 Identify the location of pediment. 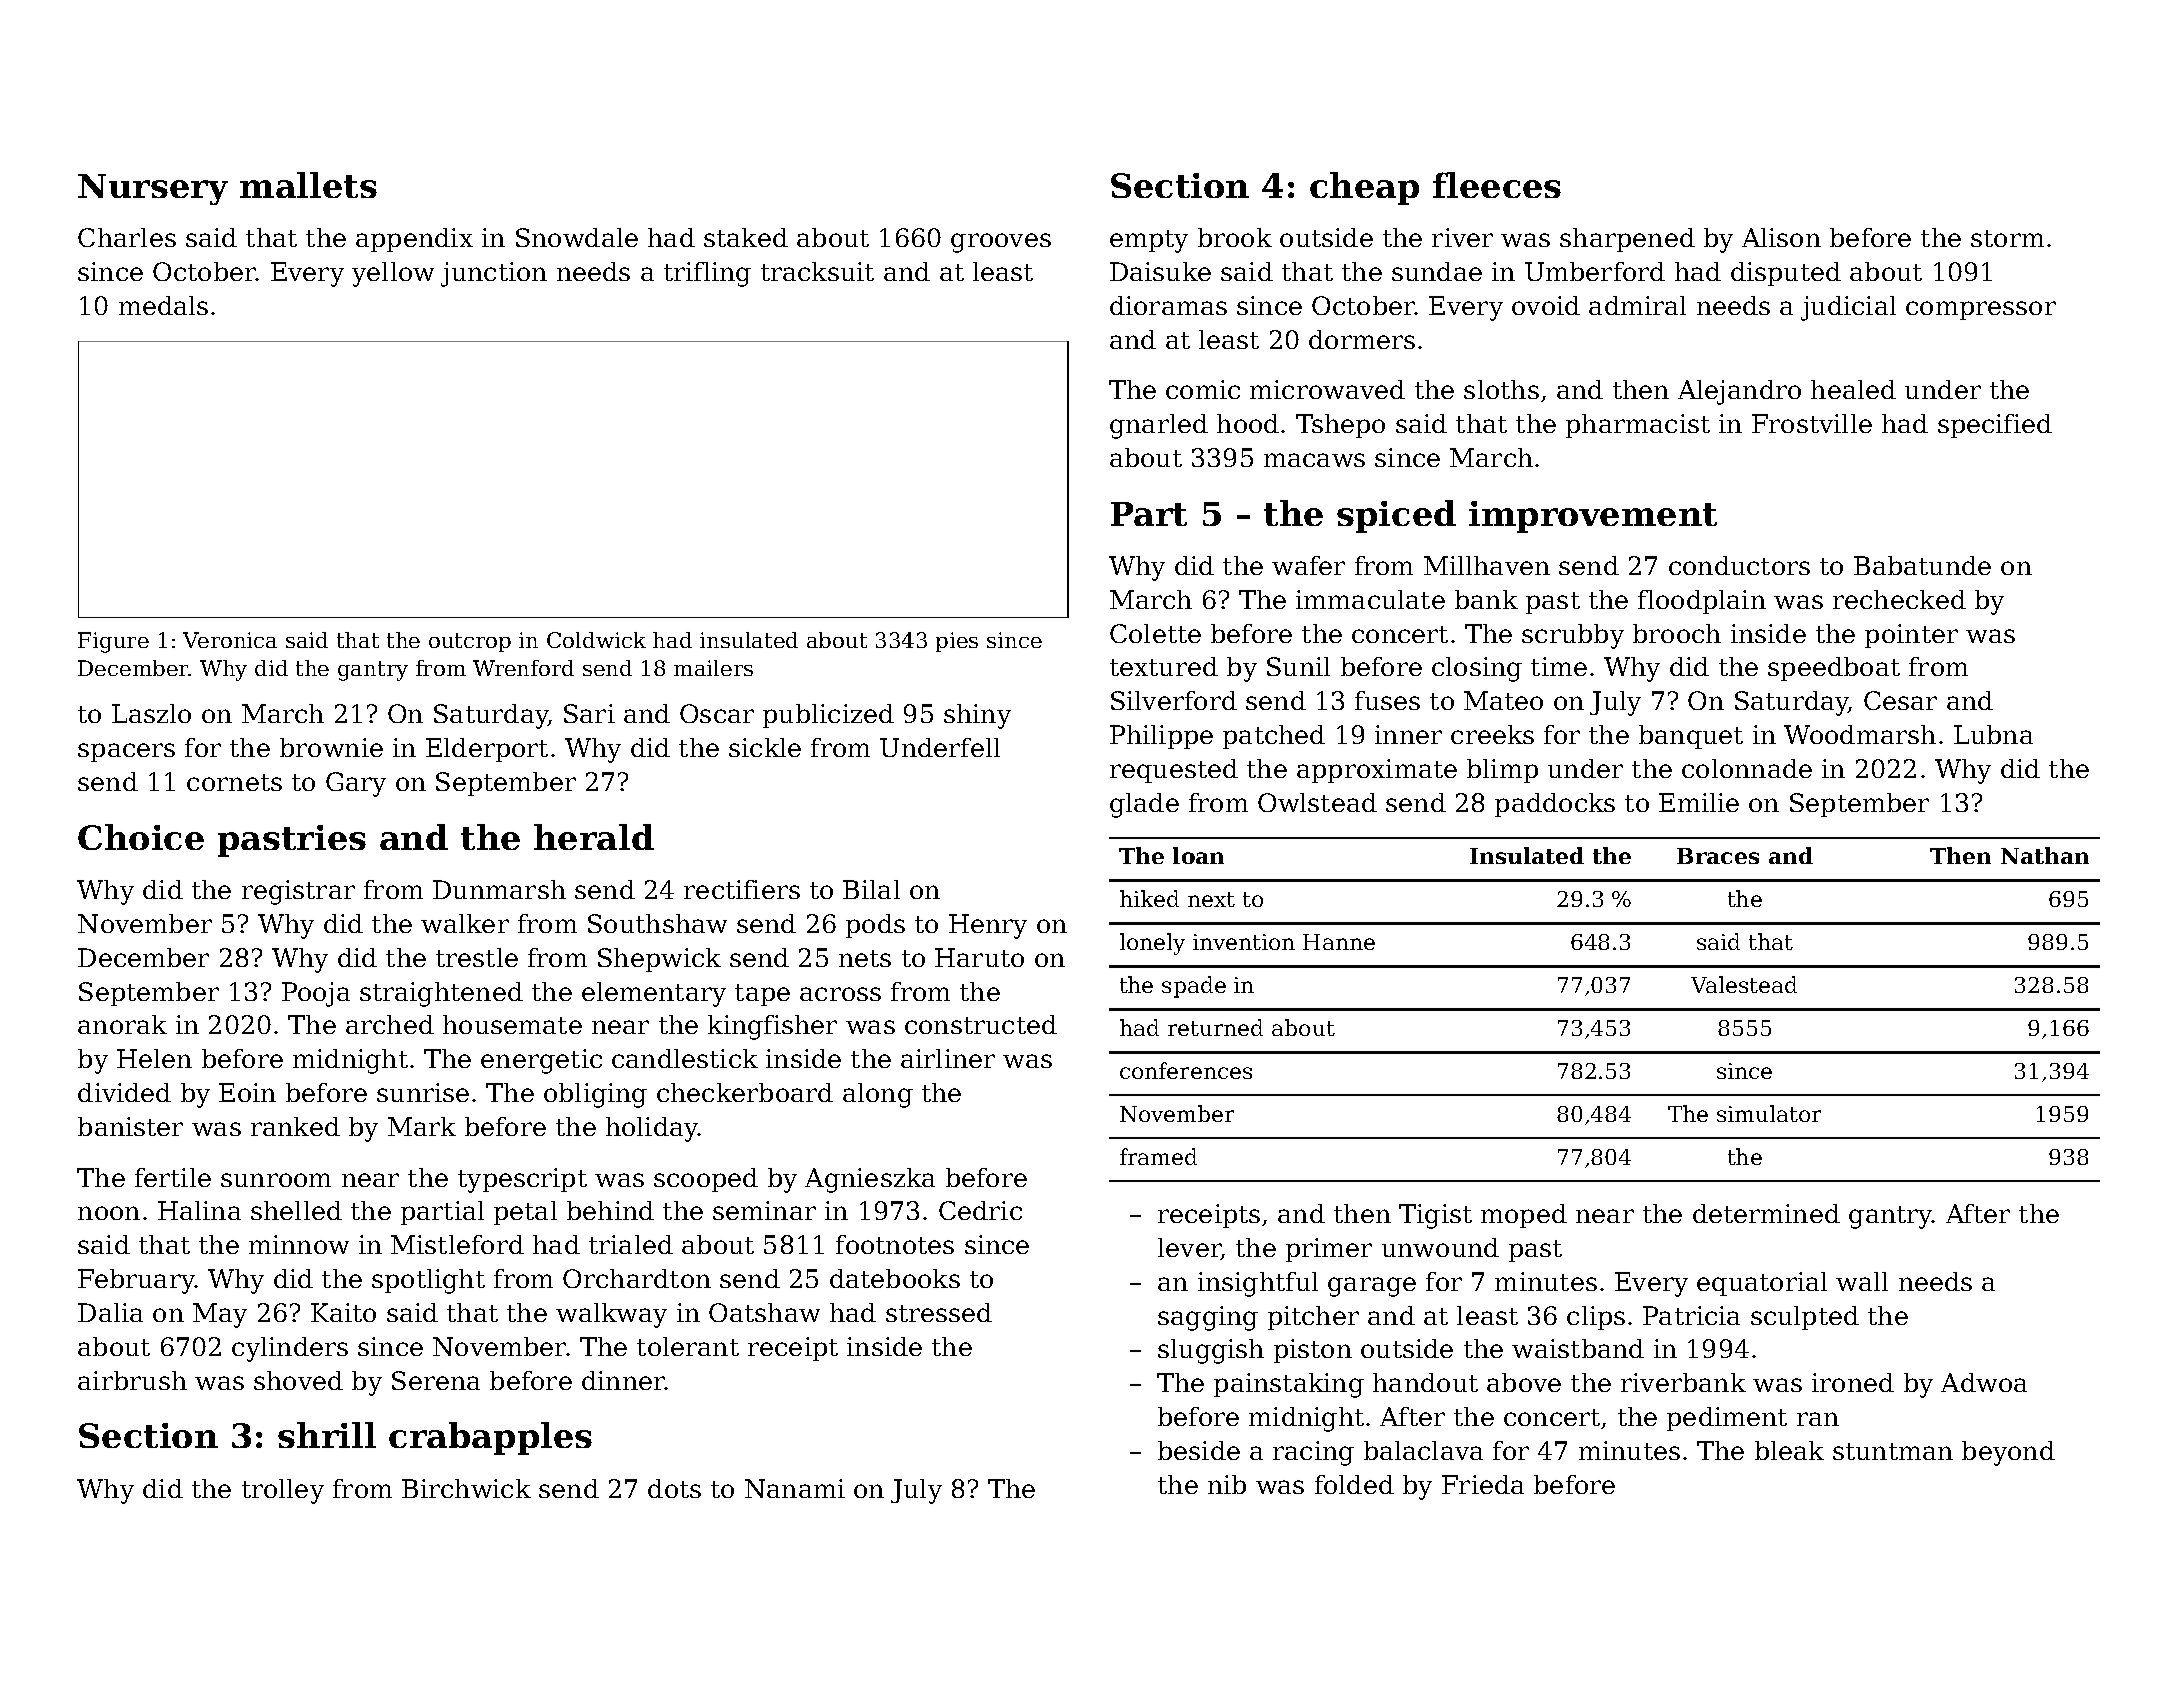
(1727, 1419).
